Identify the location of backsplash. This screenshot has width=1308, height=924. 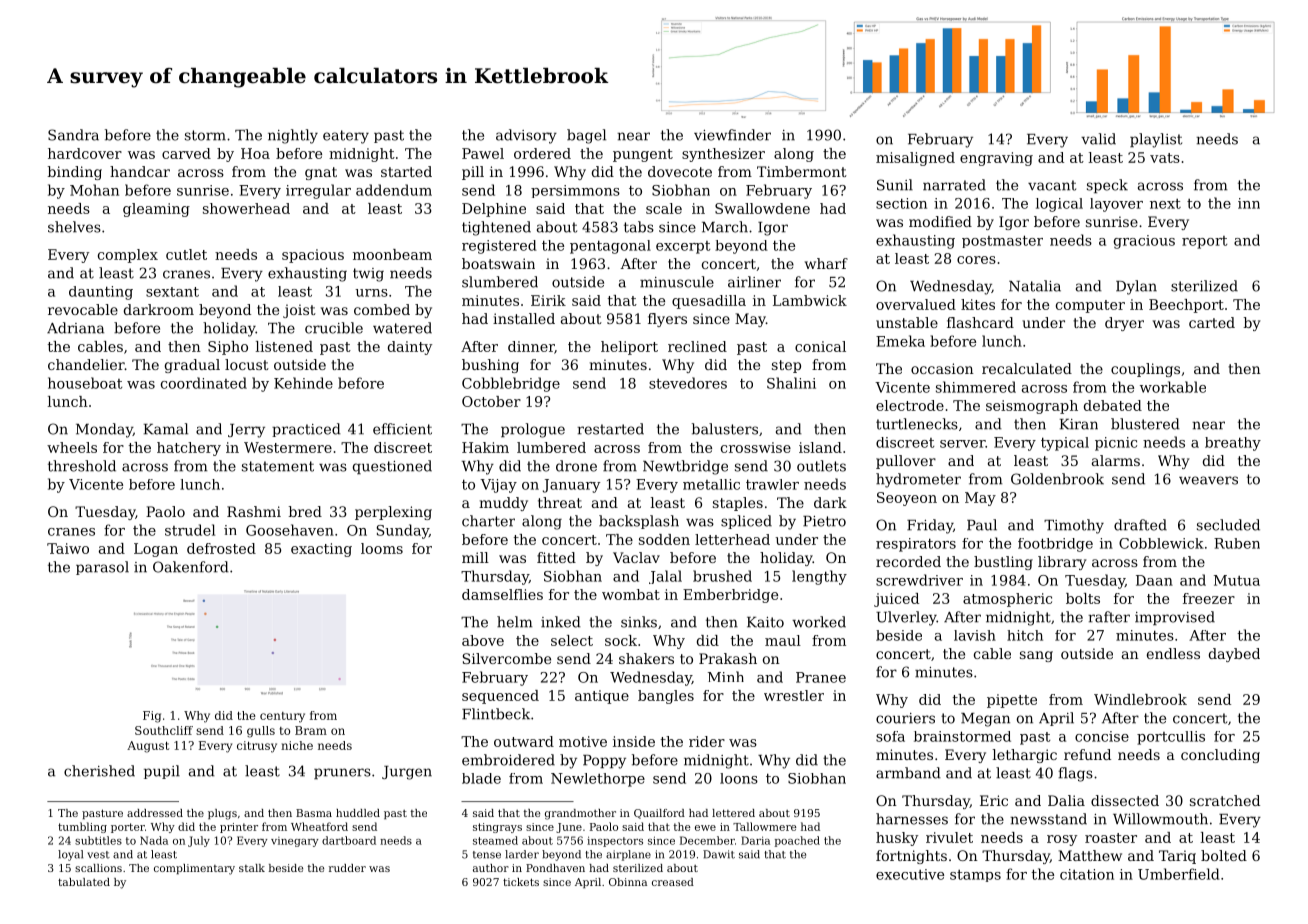
(639, 522).
